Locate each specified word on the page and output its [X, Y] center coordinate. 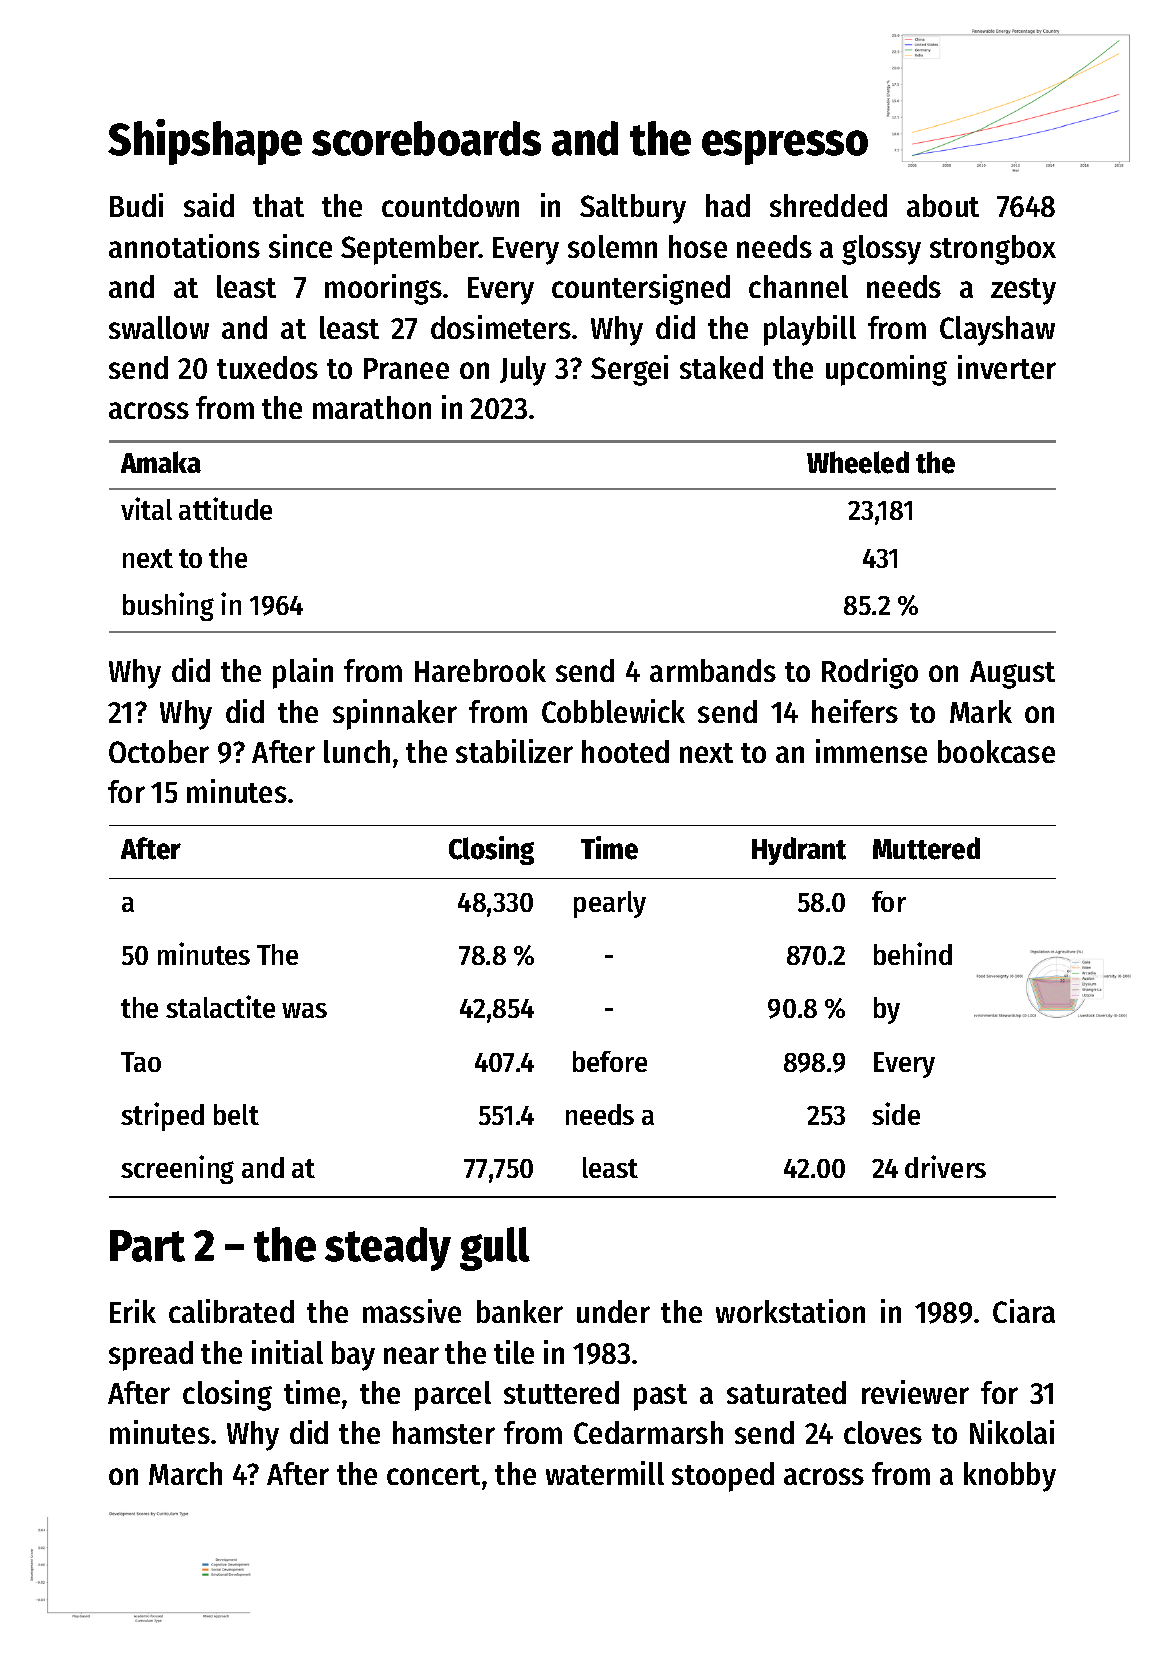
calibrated [231, 1311]
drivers [945, 1166]
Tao [141, 1062]
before [610, 1061]
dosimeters [501, 327]
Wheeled [858, 462]
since [300, 246]
